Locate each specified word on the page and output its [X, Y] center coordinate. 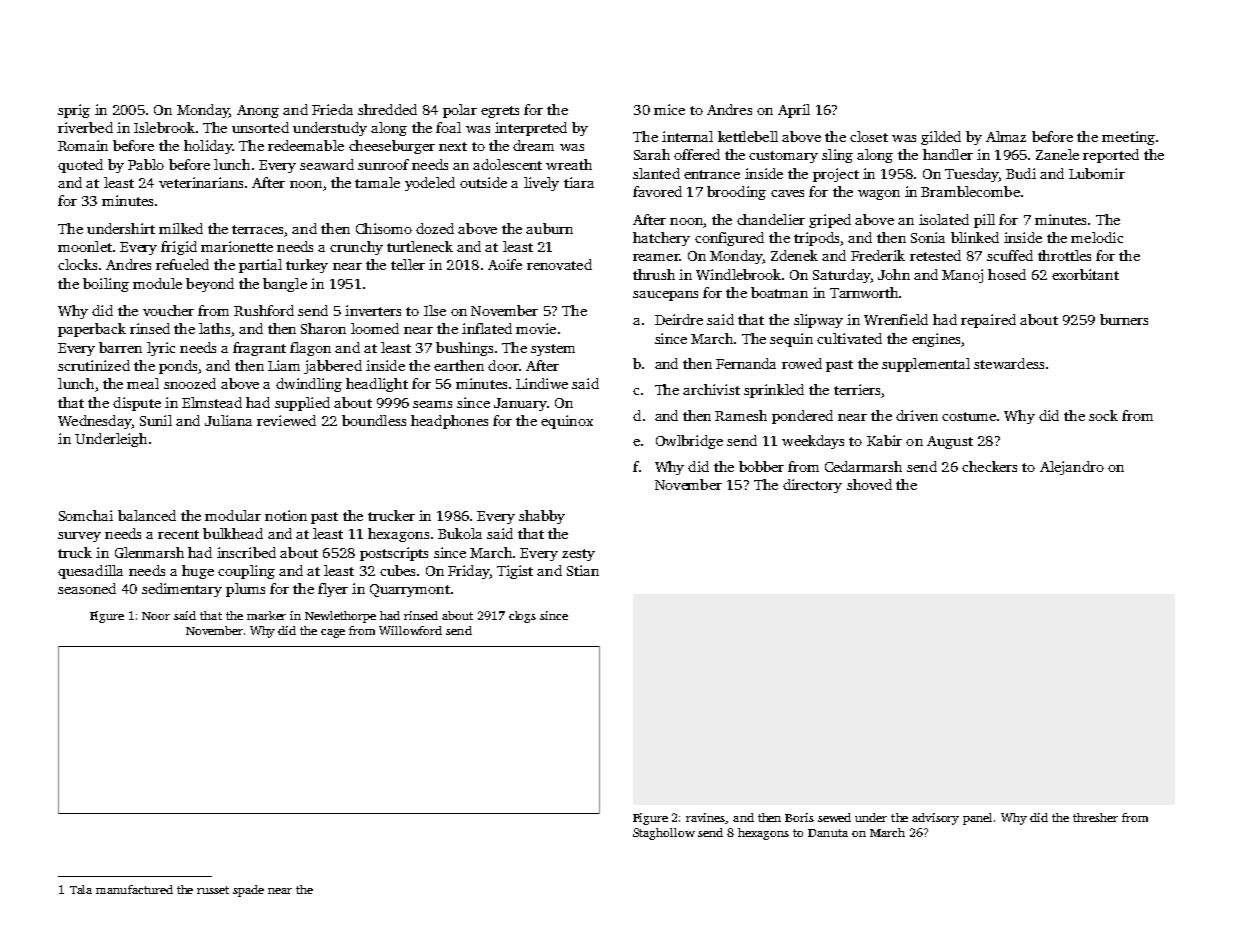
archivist [711, 389]
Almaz [1006, 136]
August [950, 442]
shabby [542, 517]
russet [213, 890]
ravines [706, 818]
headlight [377, 385]
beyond [210, 285]
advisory [935, 819]
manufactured [134, 889]
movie [536, 328]
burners [1124, 319]
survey [79, 537]
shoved [869, 484]
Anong [258, 111]
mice [669, 109]
